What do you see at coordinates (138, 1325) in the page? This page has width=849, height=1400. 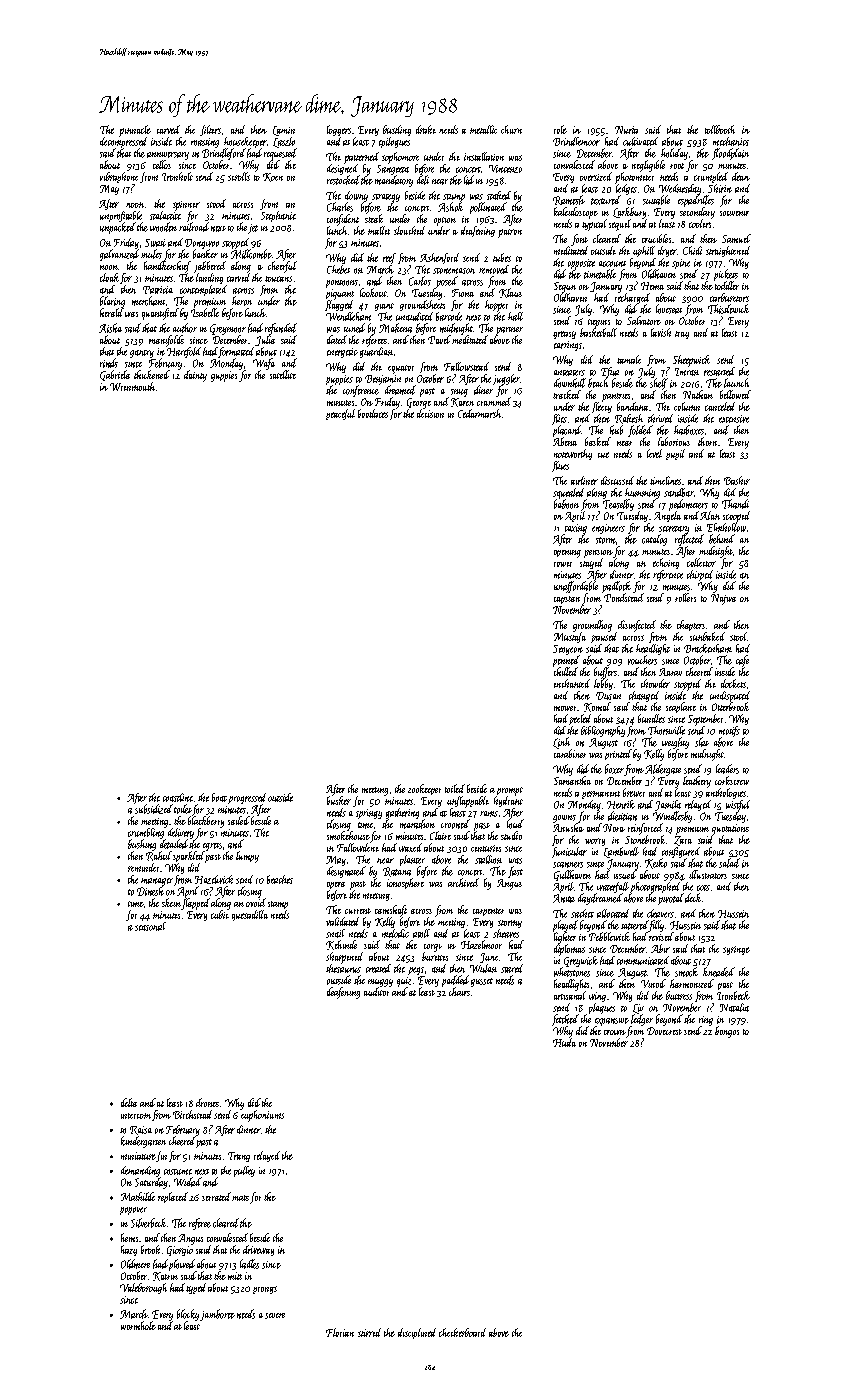 I see `wormhole` at bounding box center [138, 1325].
